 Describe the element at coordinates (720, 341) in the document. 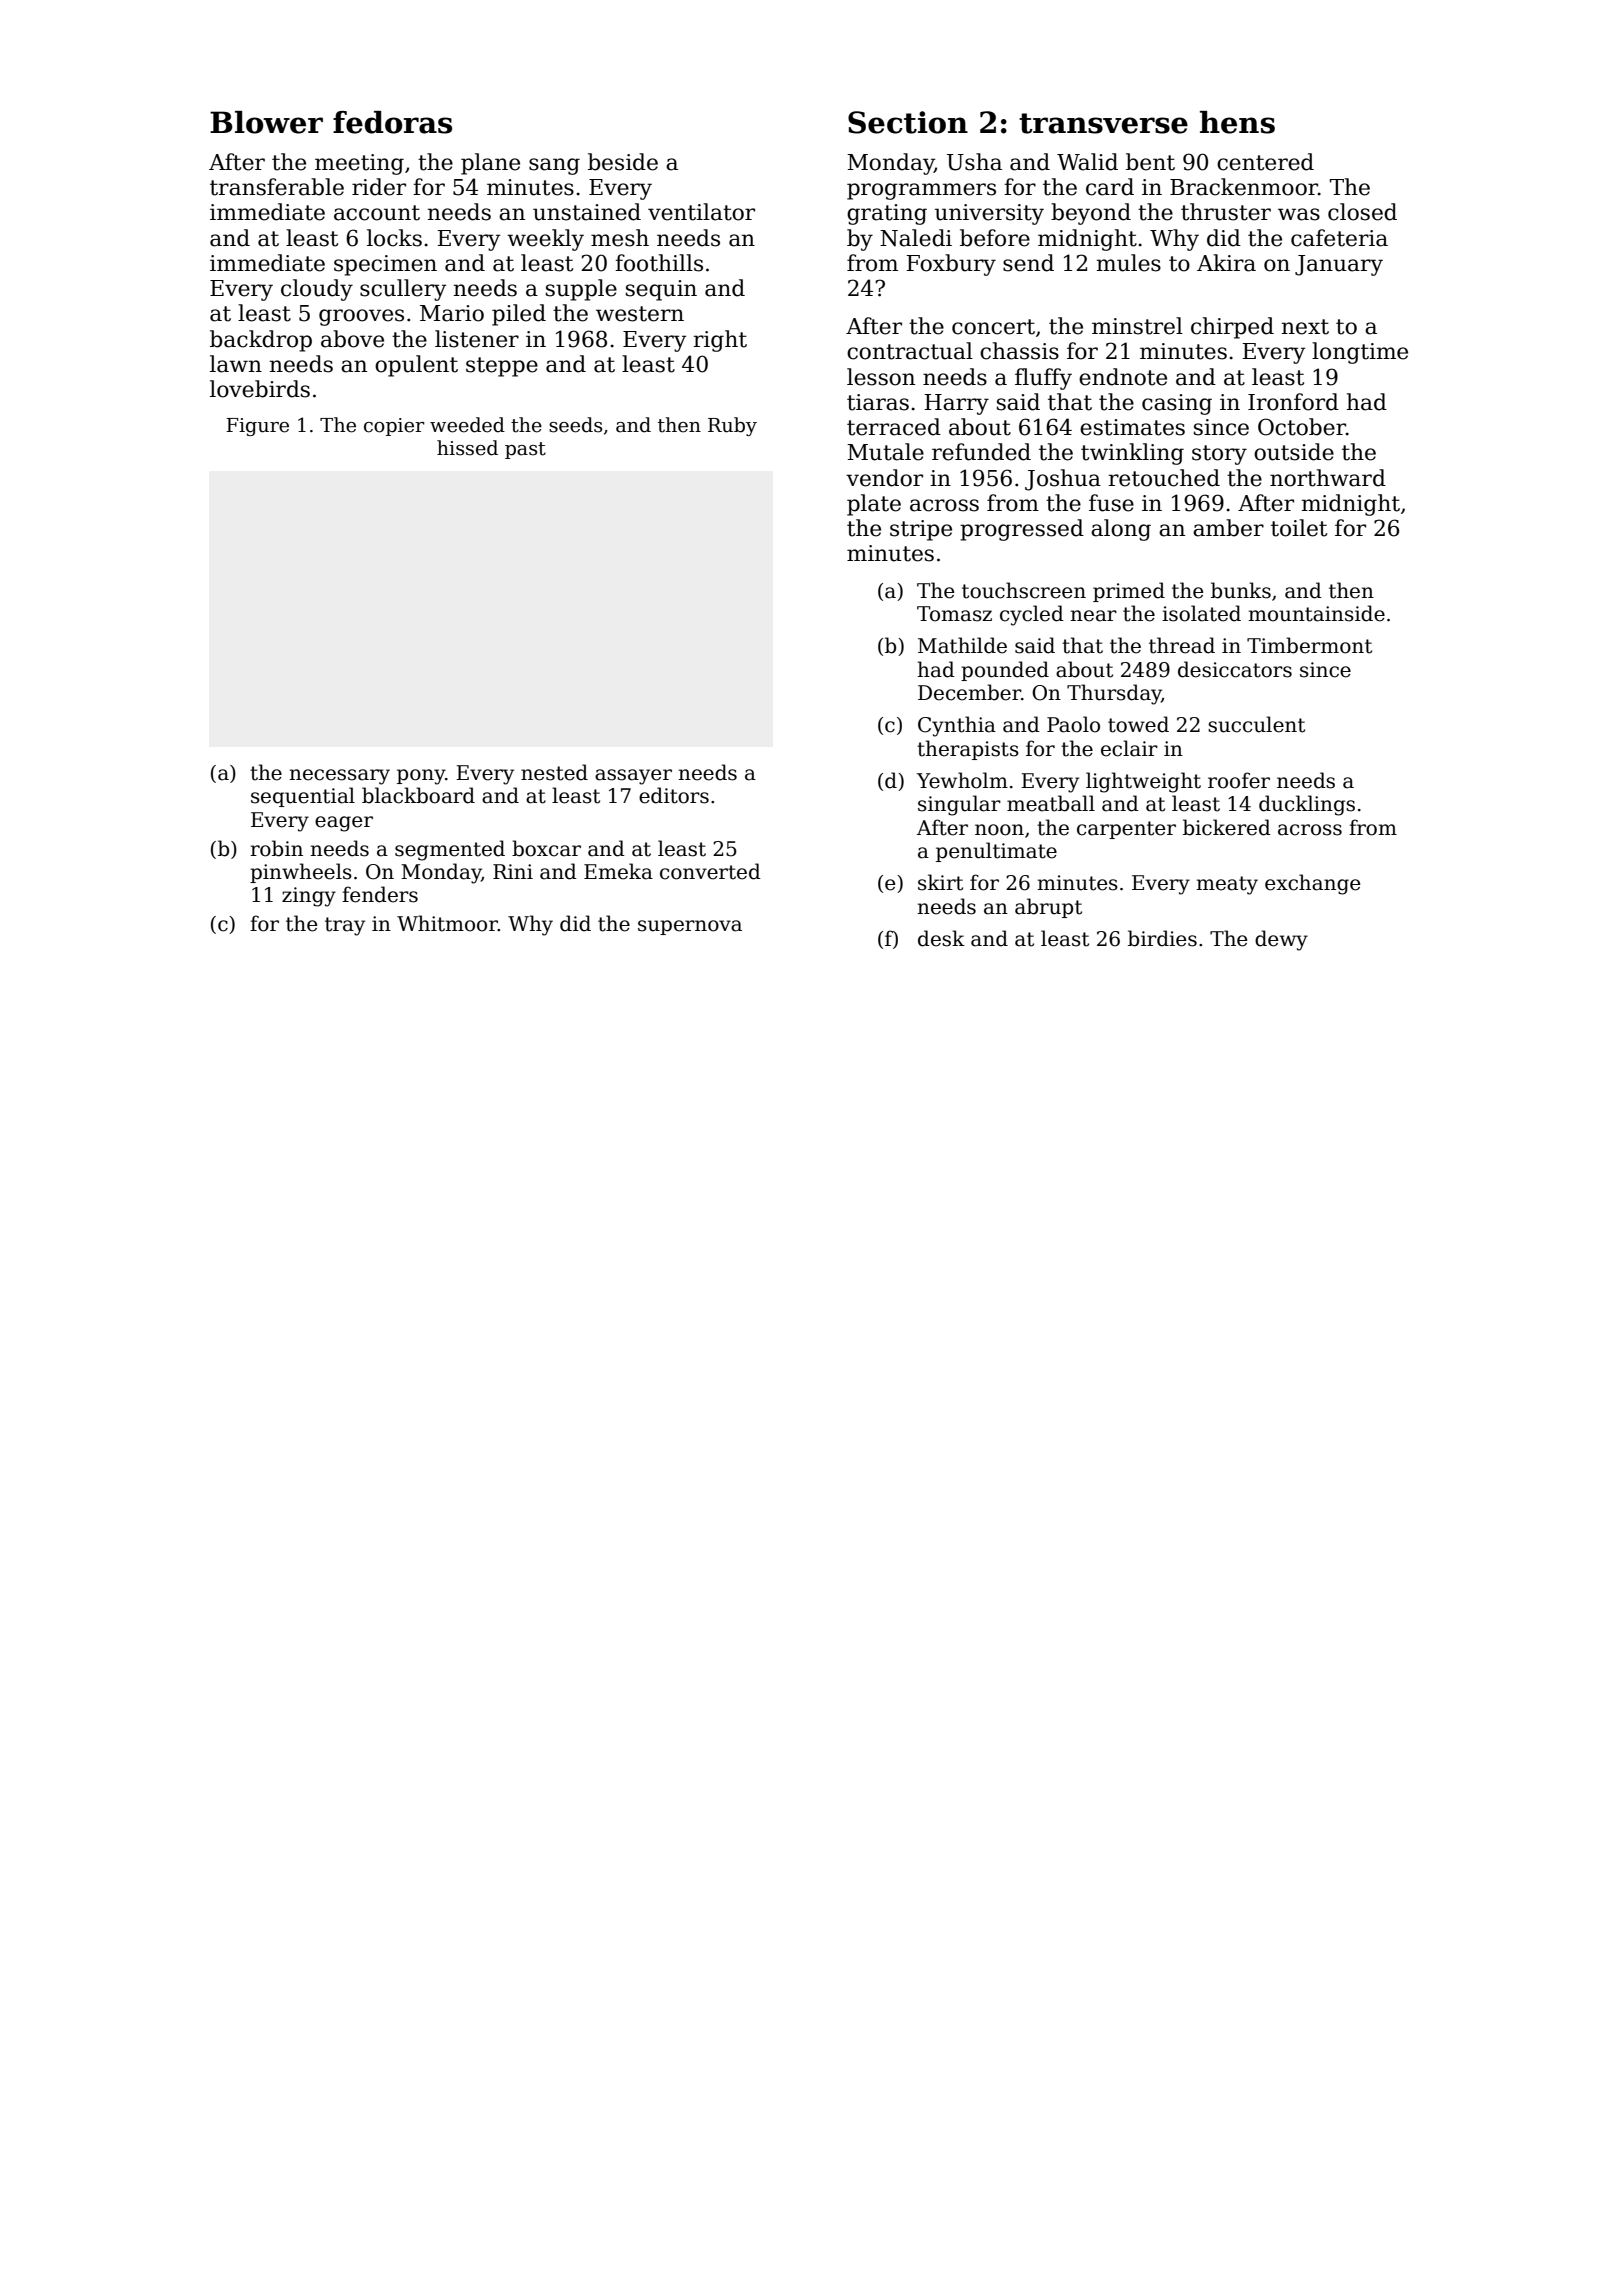

I see `right` at that location.
